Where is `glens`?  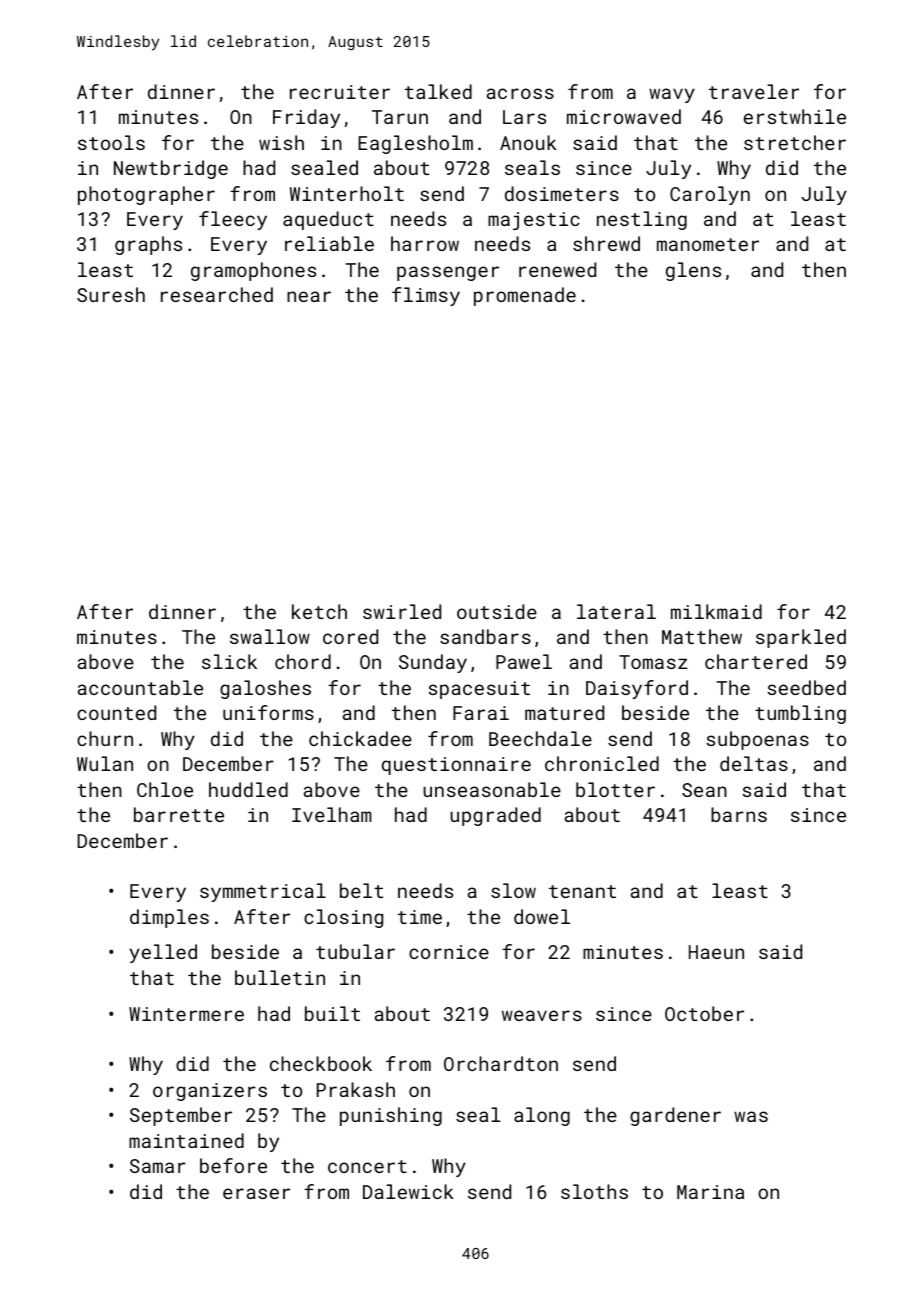
glens is located at coordinates (693, 271).
